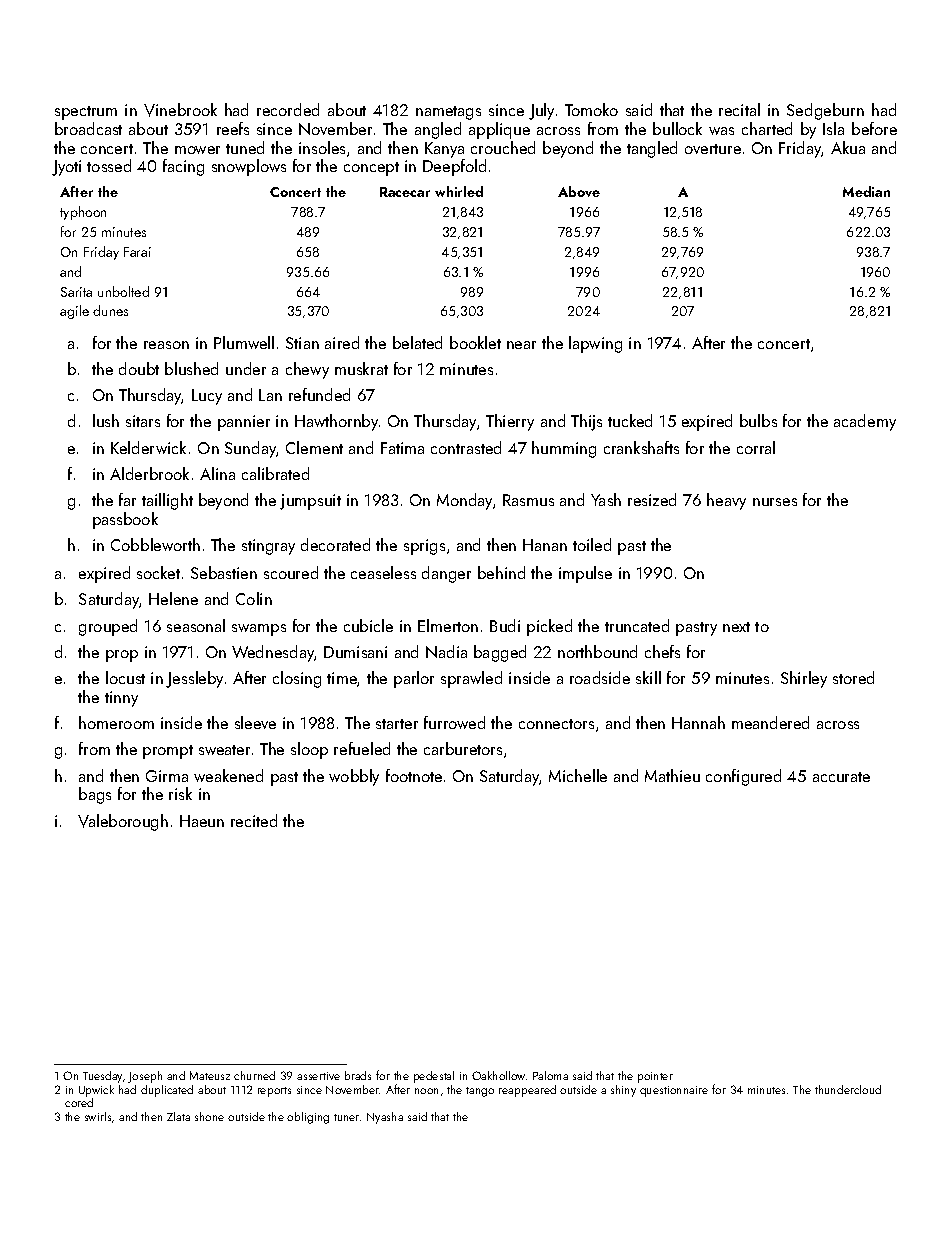 The image size is (952, 1233). What do you see at coordinates (866, 191) in the page?
I see `Median` at bounding box center [866, 191].
